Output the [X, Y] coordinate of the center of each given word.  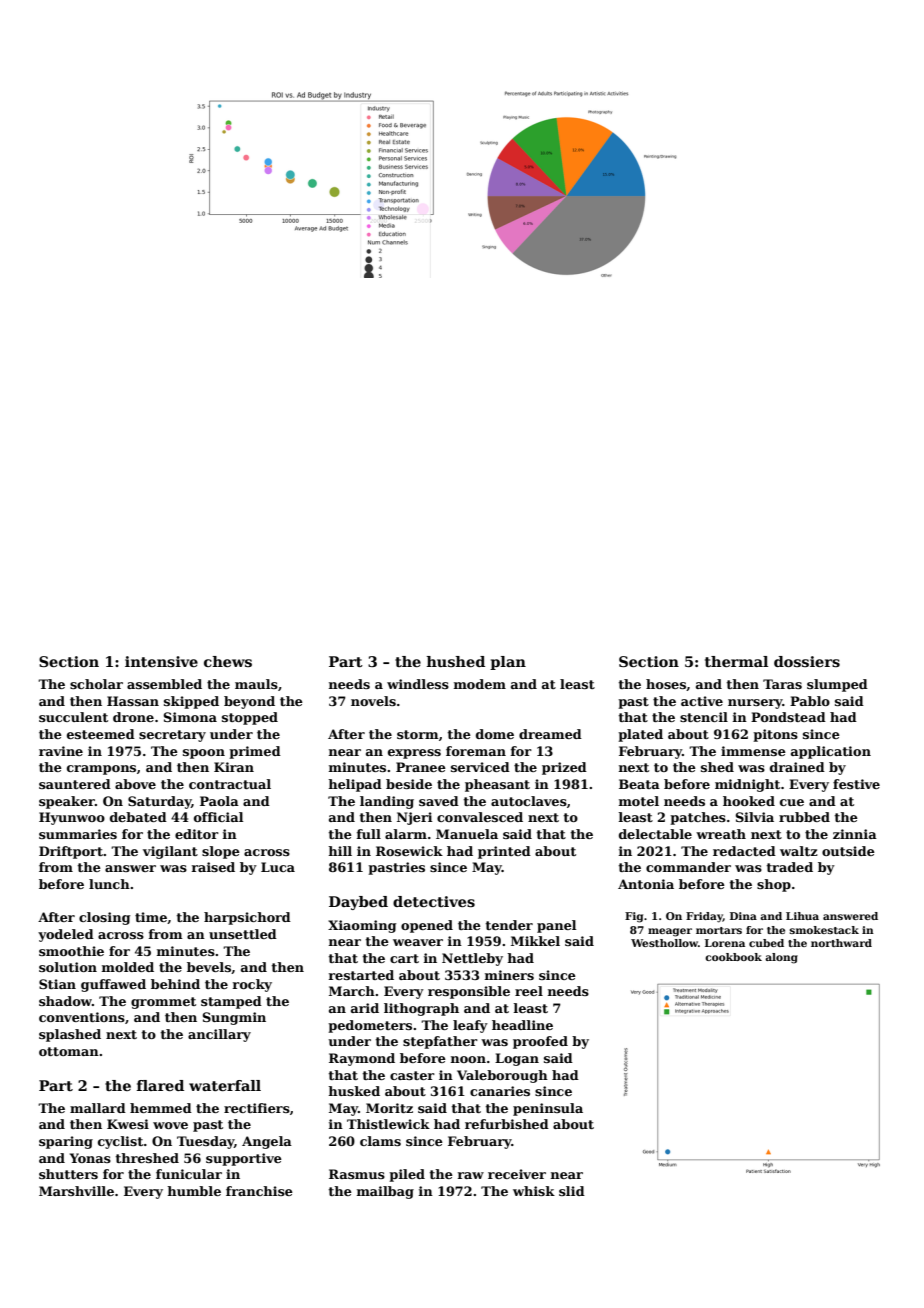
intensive [161, 661]
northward [841, 943]
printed [504, 852]
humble [194, 1191]
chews [228, 661]
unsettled [243, 934]
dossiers [807, 661]
